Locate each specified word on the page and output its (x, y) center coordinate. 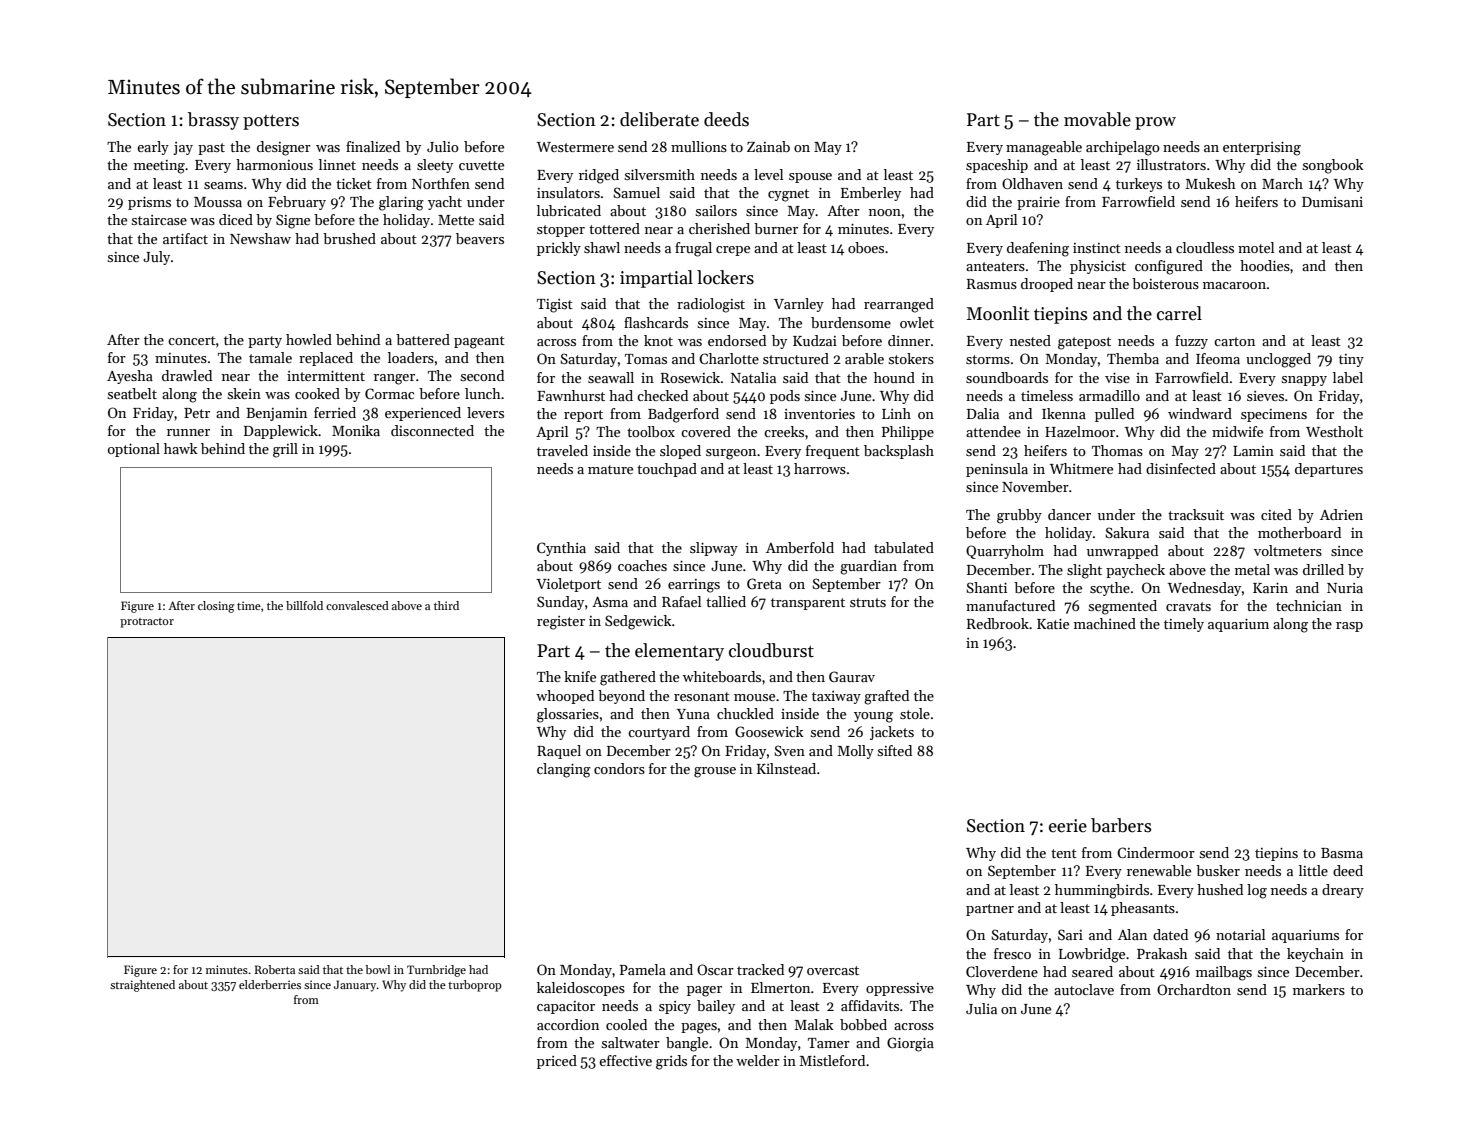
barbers (1121, 825)
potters (271, 122)
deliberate (659, 119)
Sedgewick (638, 622)
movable (1097, 119)
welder (758, 1060)
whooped (565, 697)
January (355, 986)
